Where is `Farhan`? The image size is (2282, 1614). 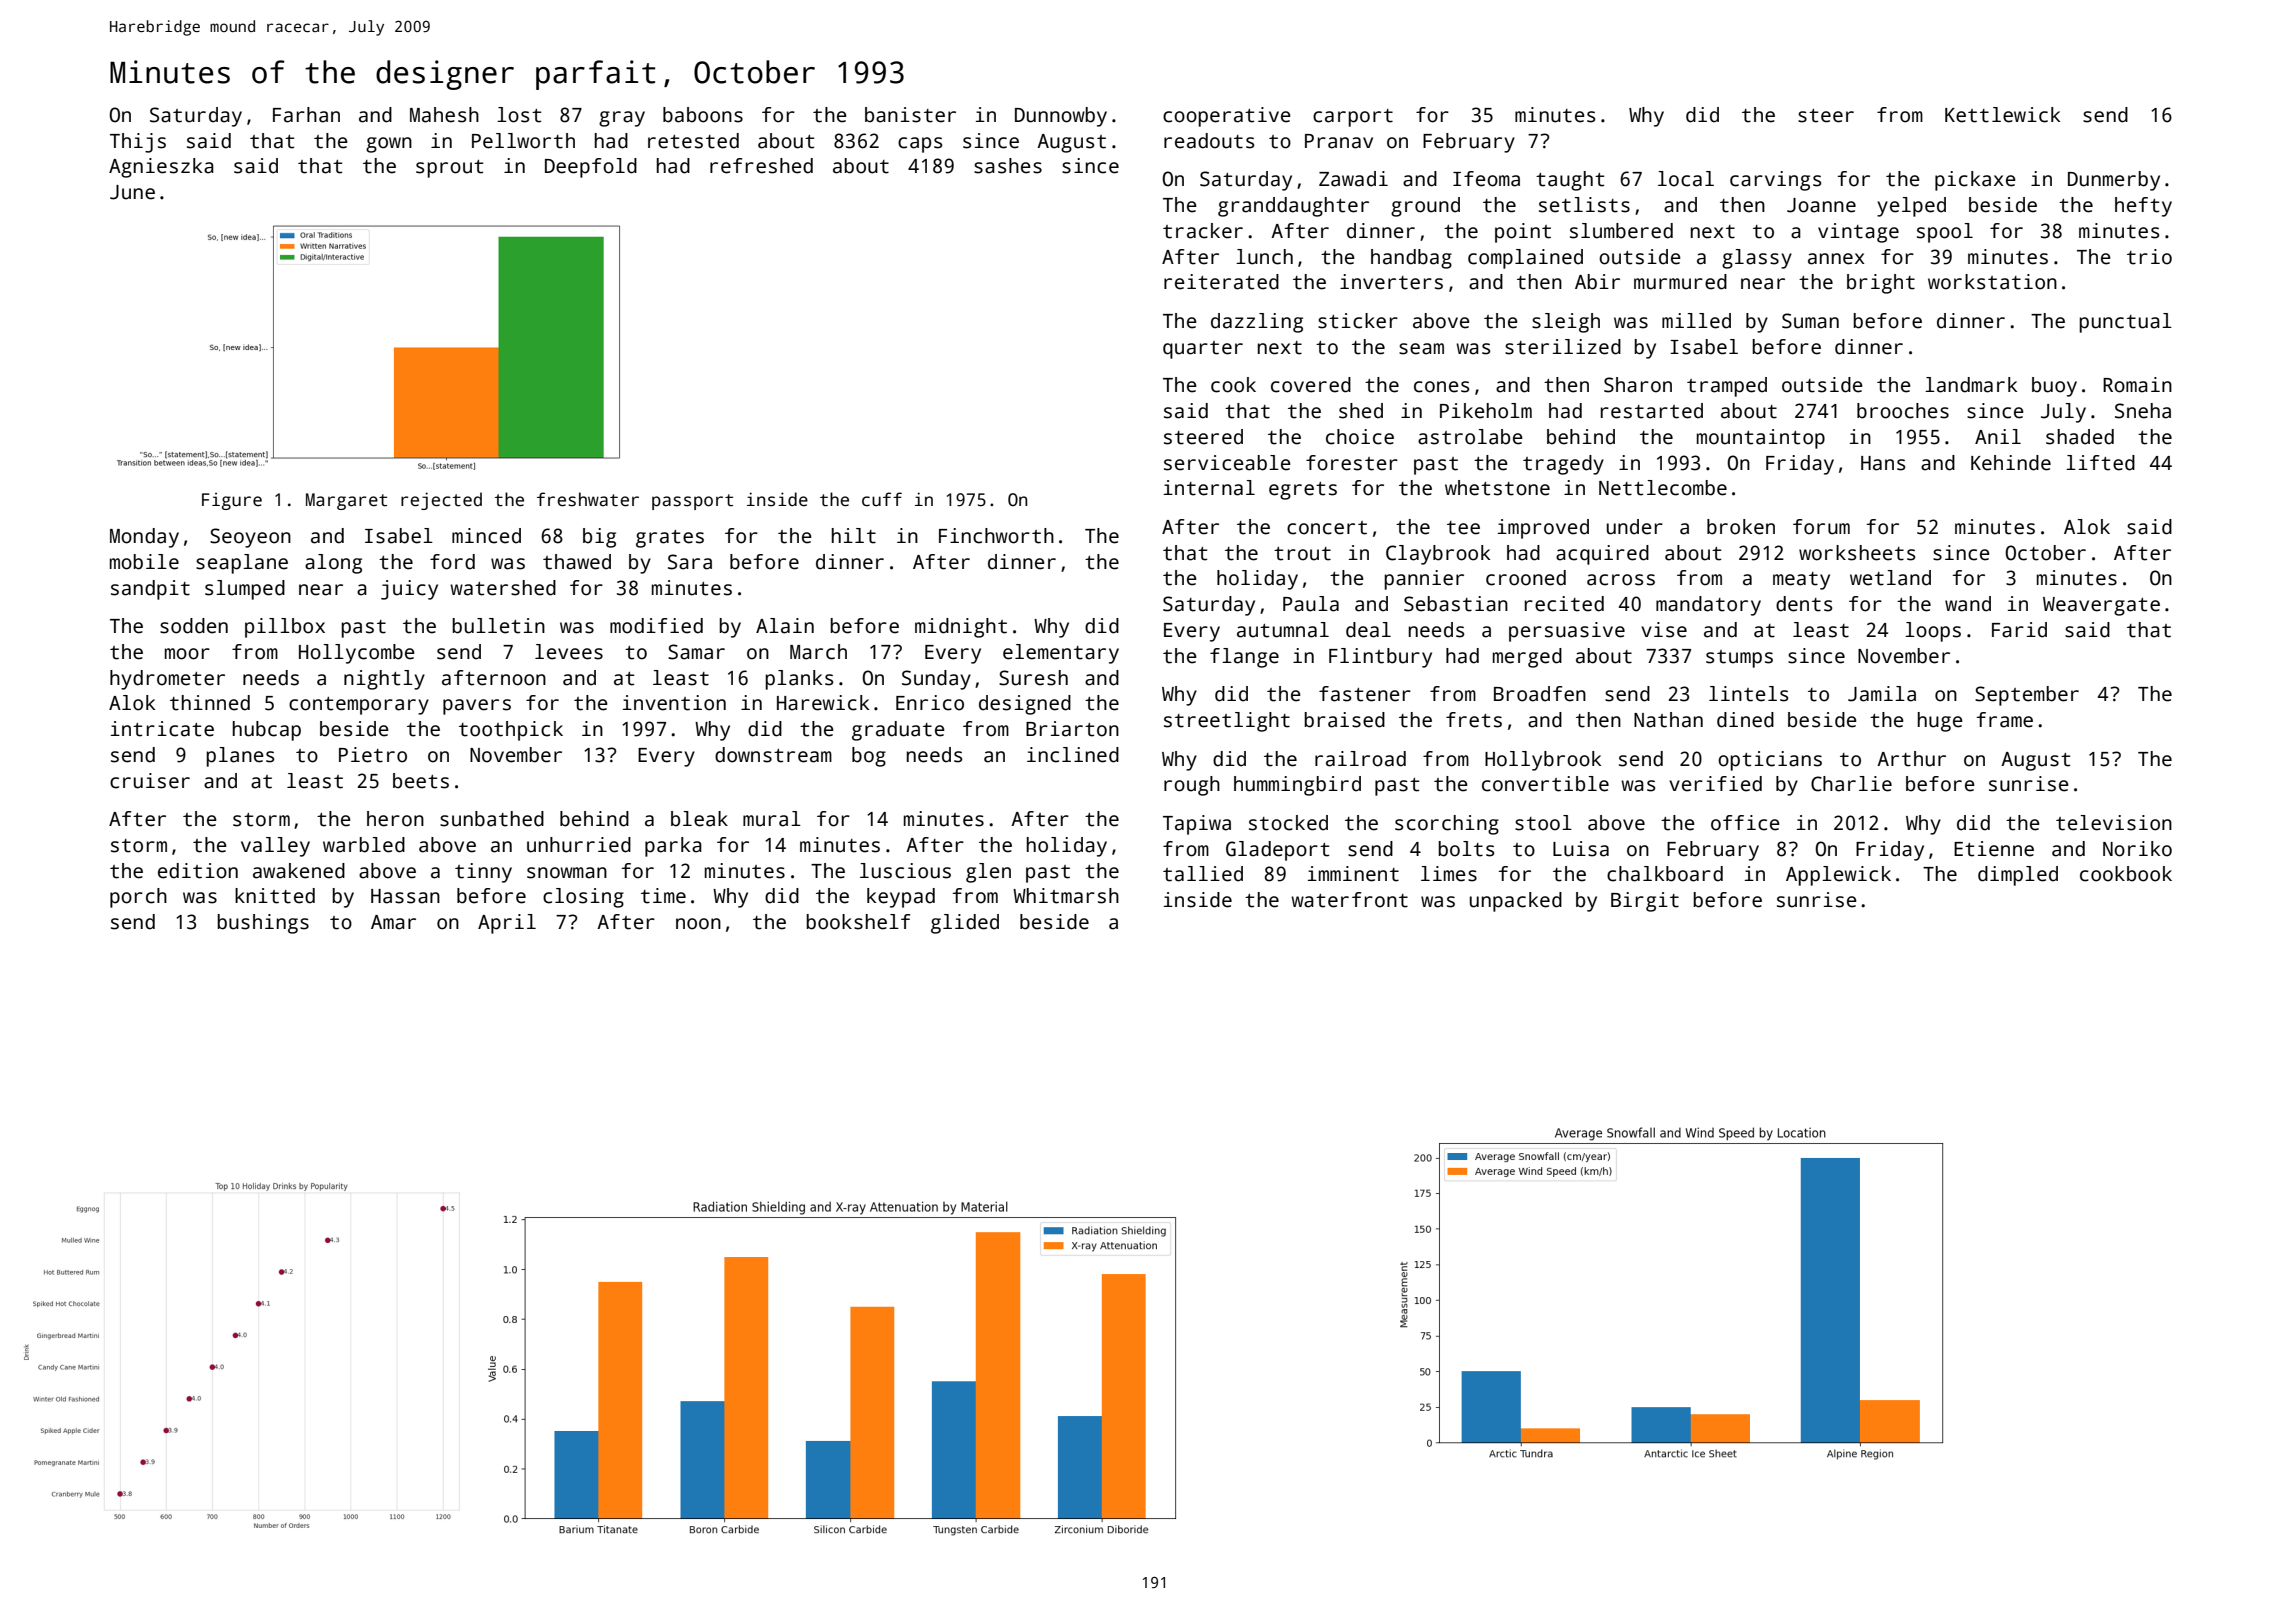
Farhan is located at coordinates (306, 115).
